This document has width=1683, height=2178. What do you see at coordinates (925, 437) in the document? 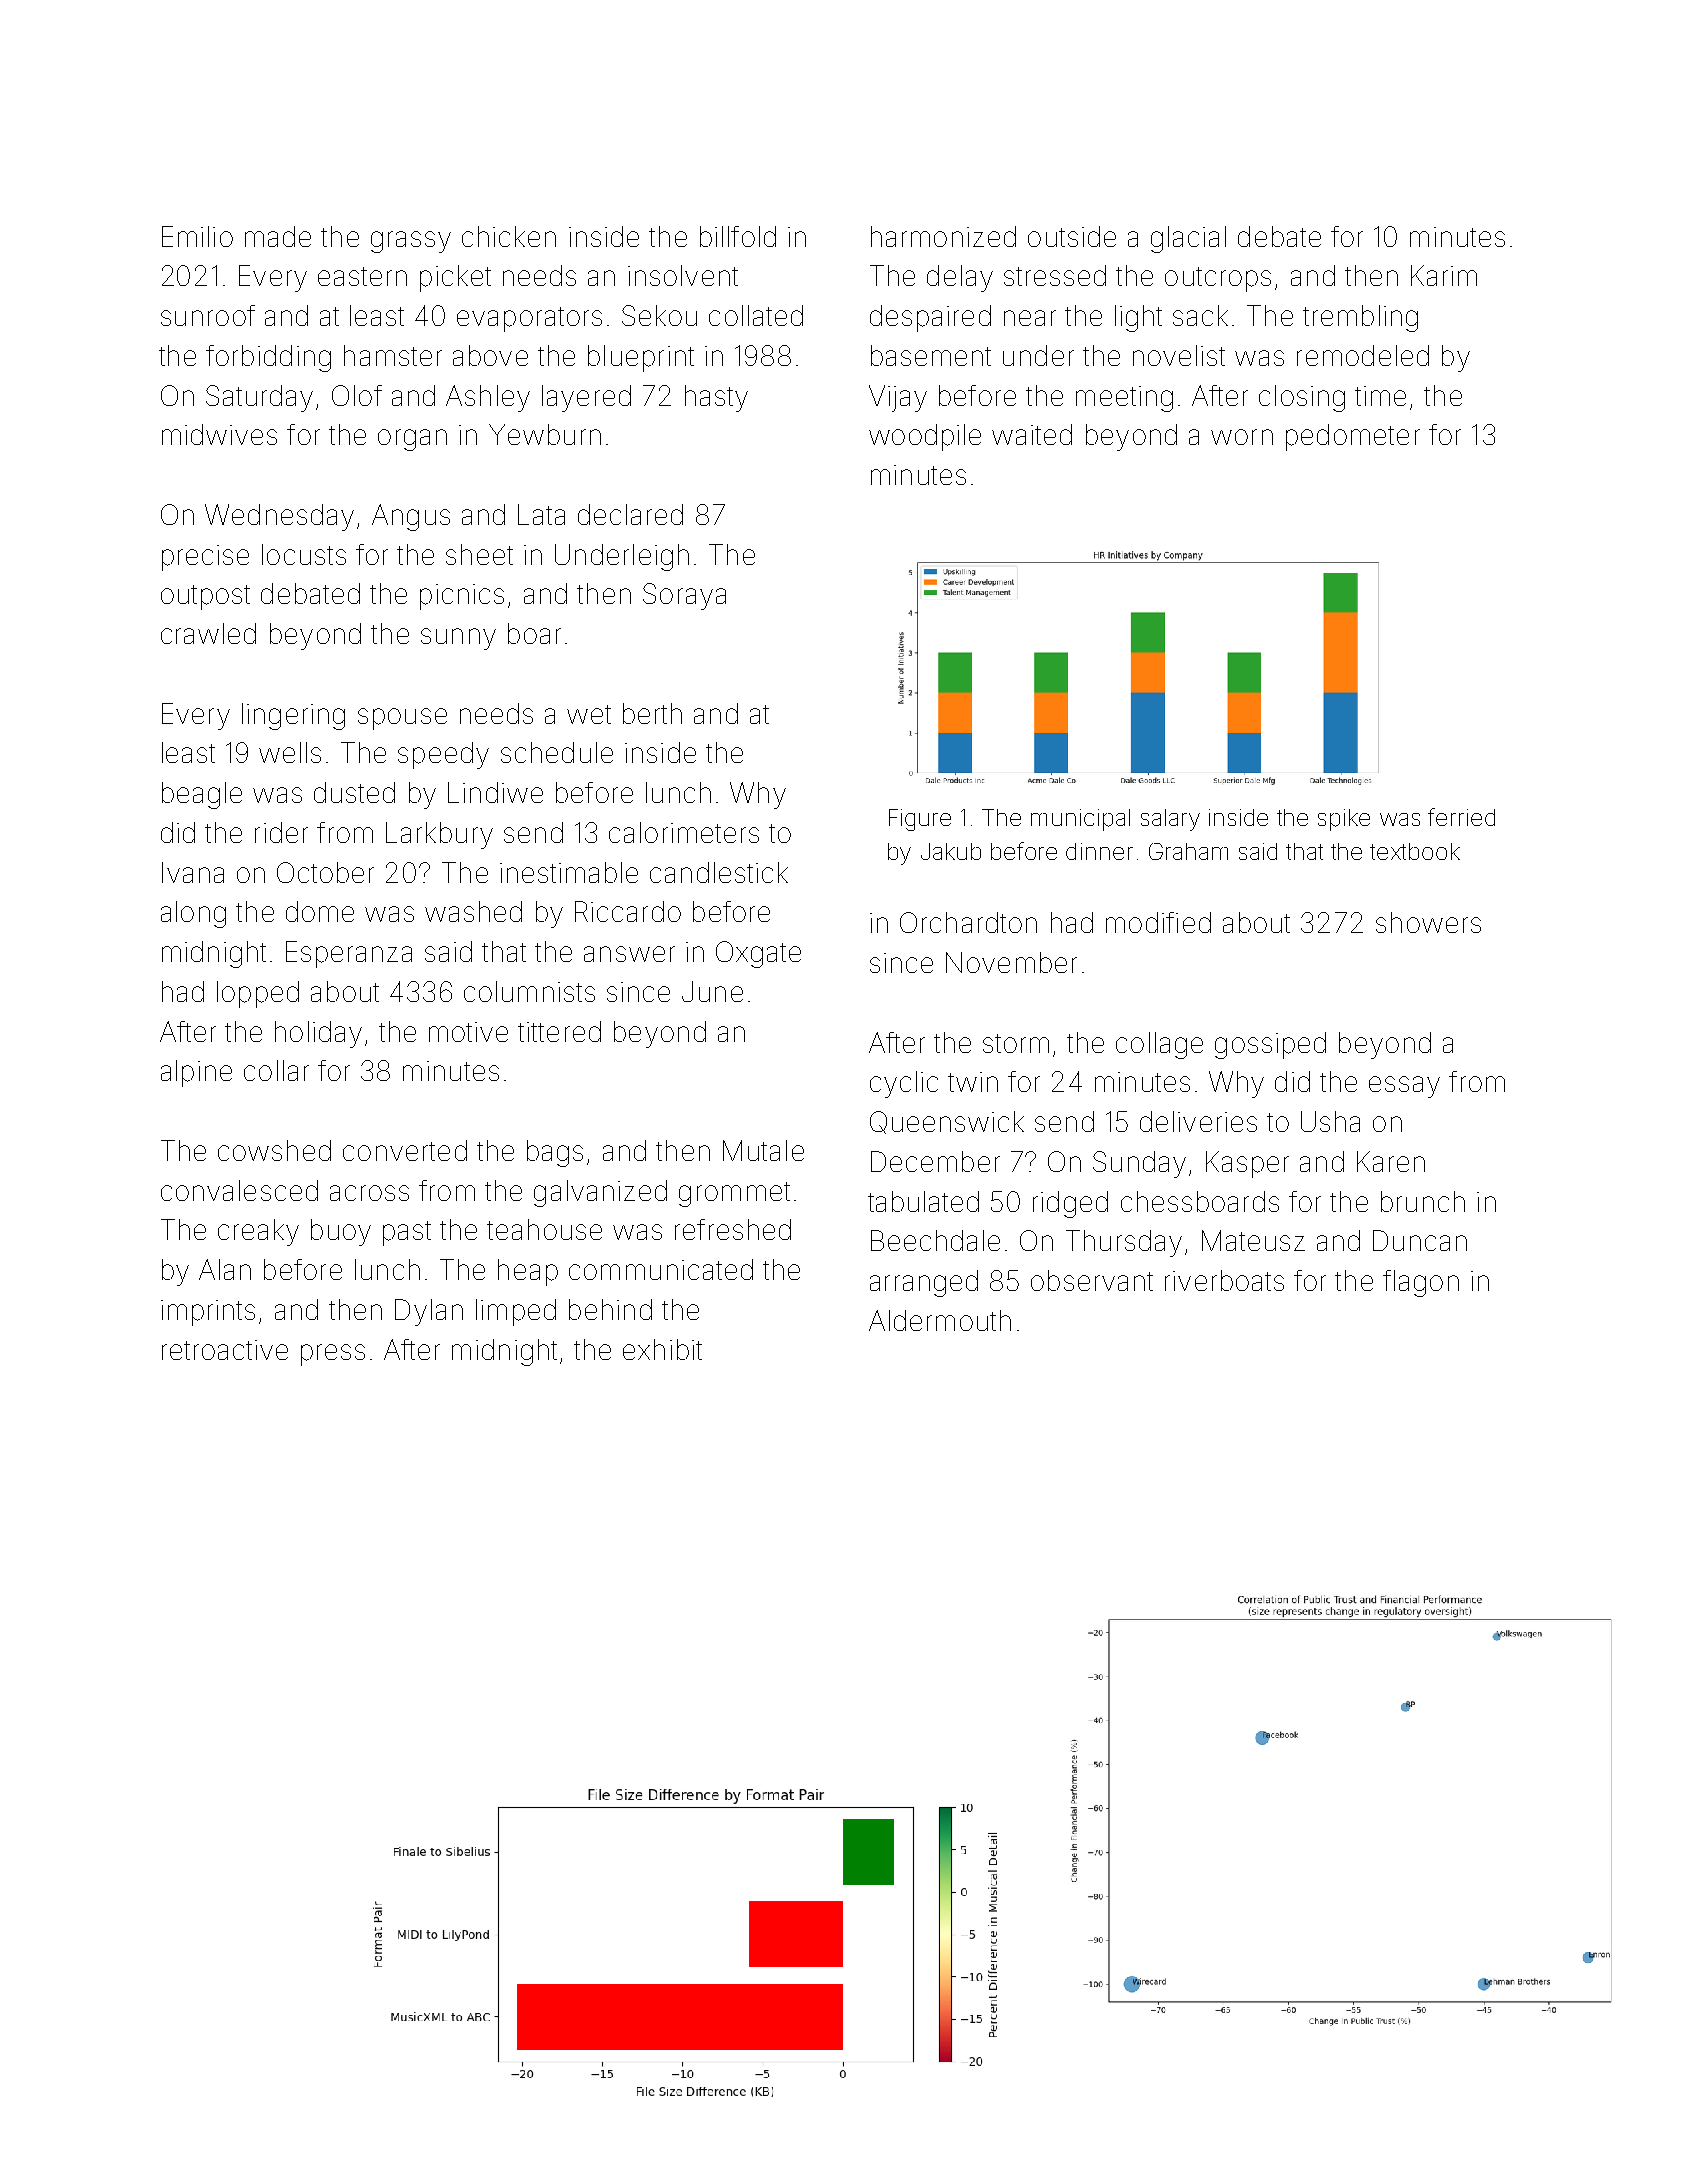
I see `woodpile` at bounding box center [925, 437].
